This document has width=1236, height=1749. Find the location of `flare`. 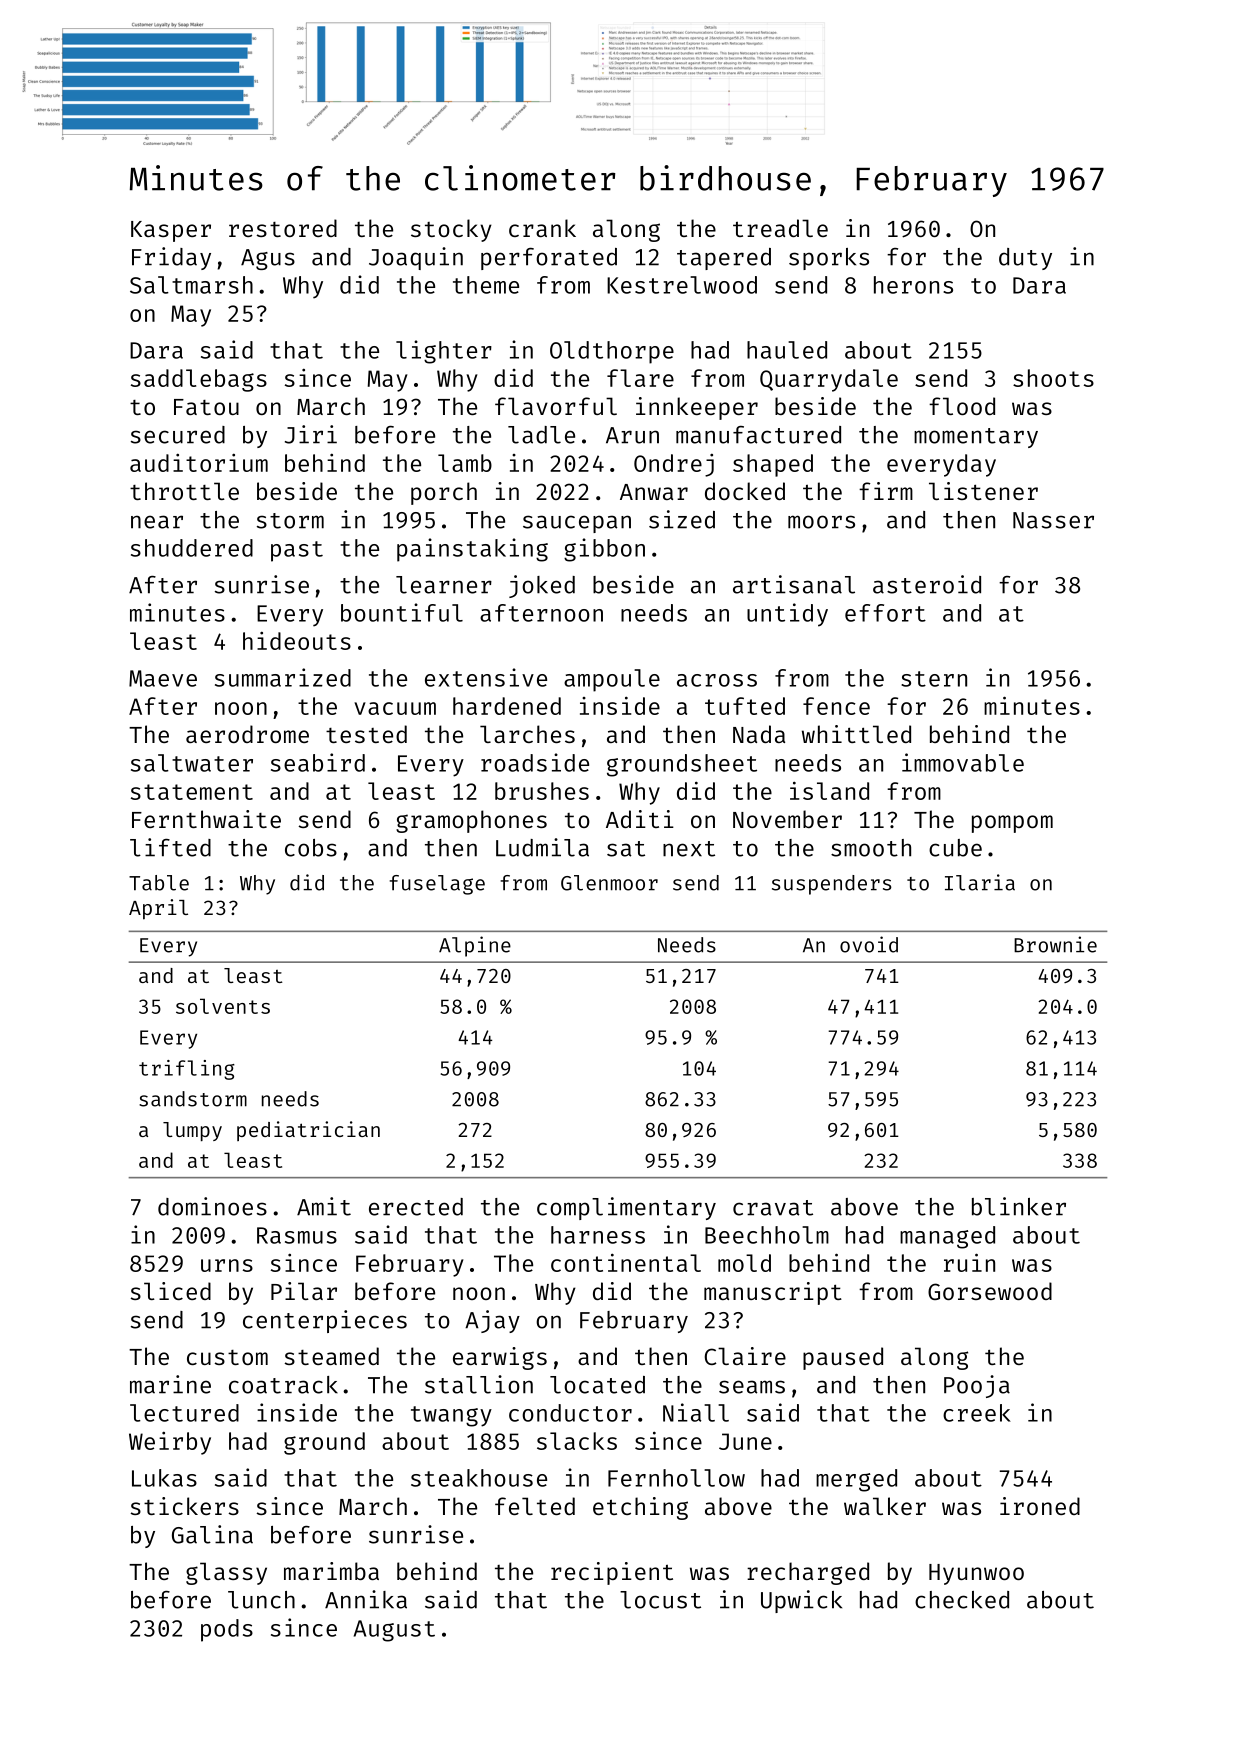

flare is located at coordinates (640, 378).
